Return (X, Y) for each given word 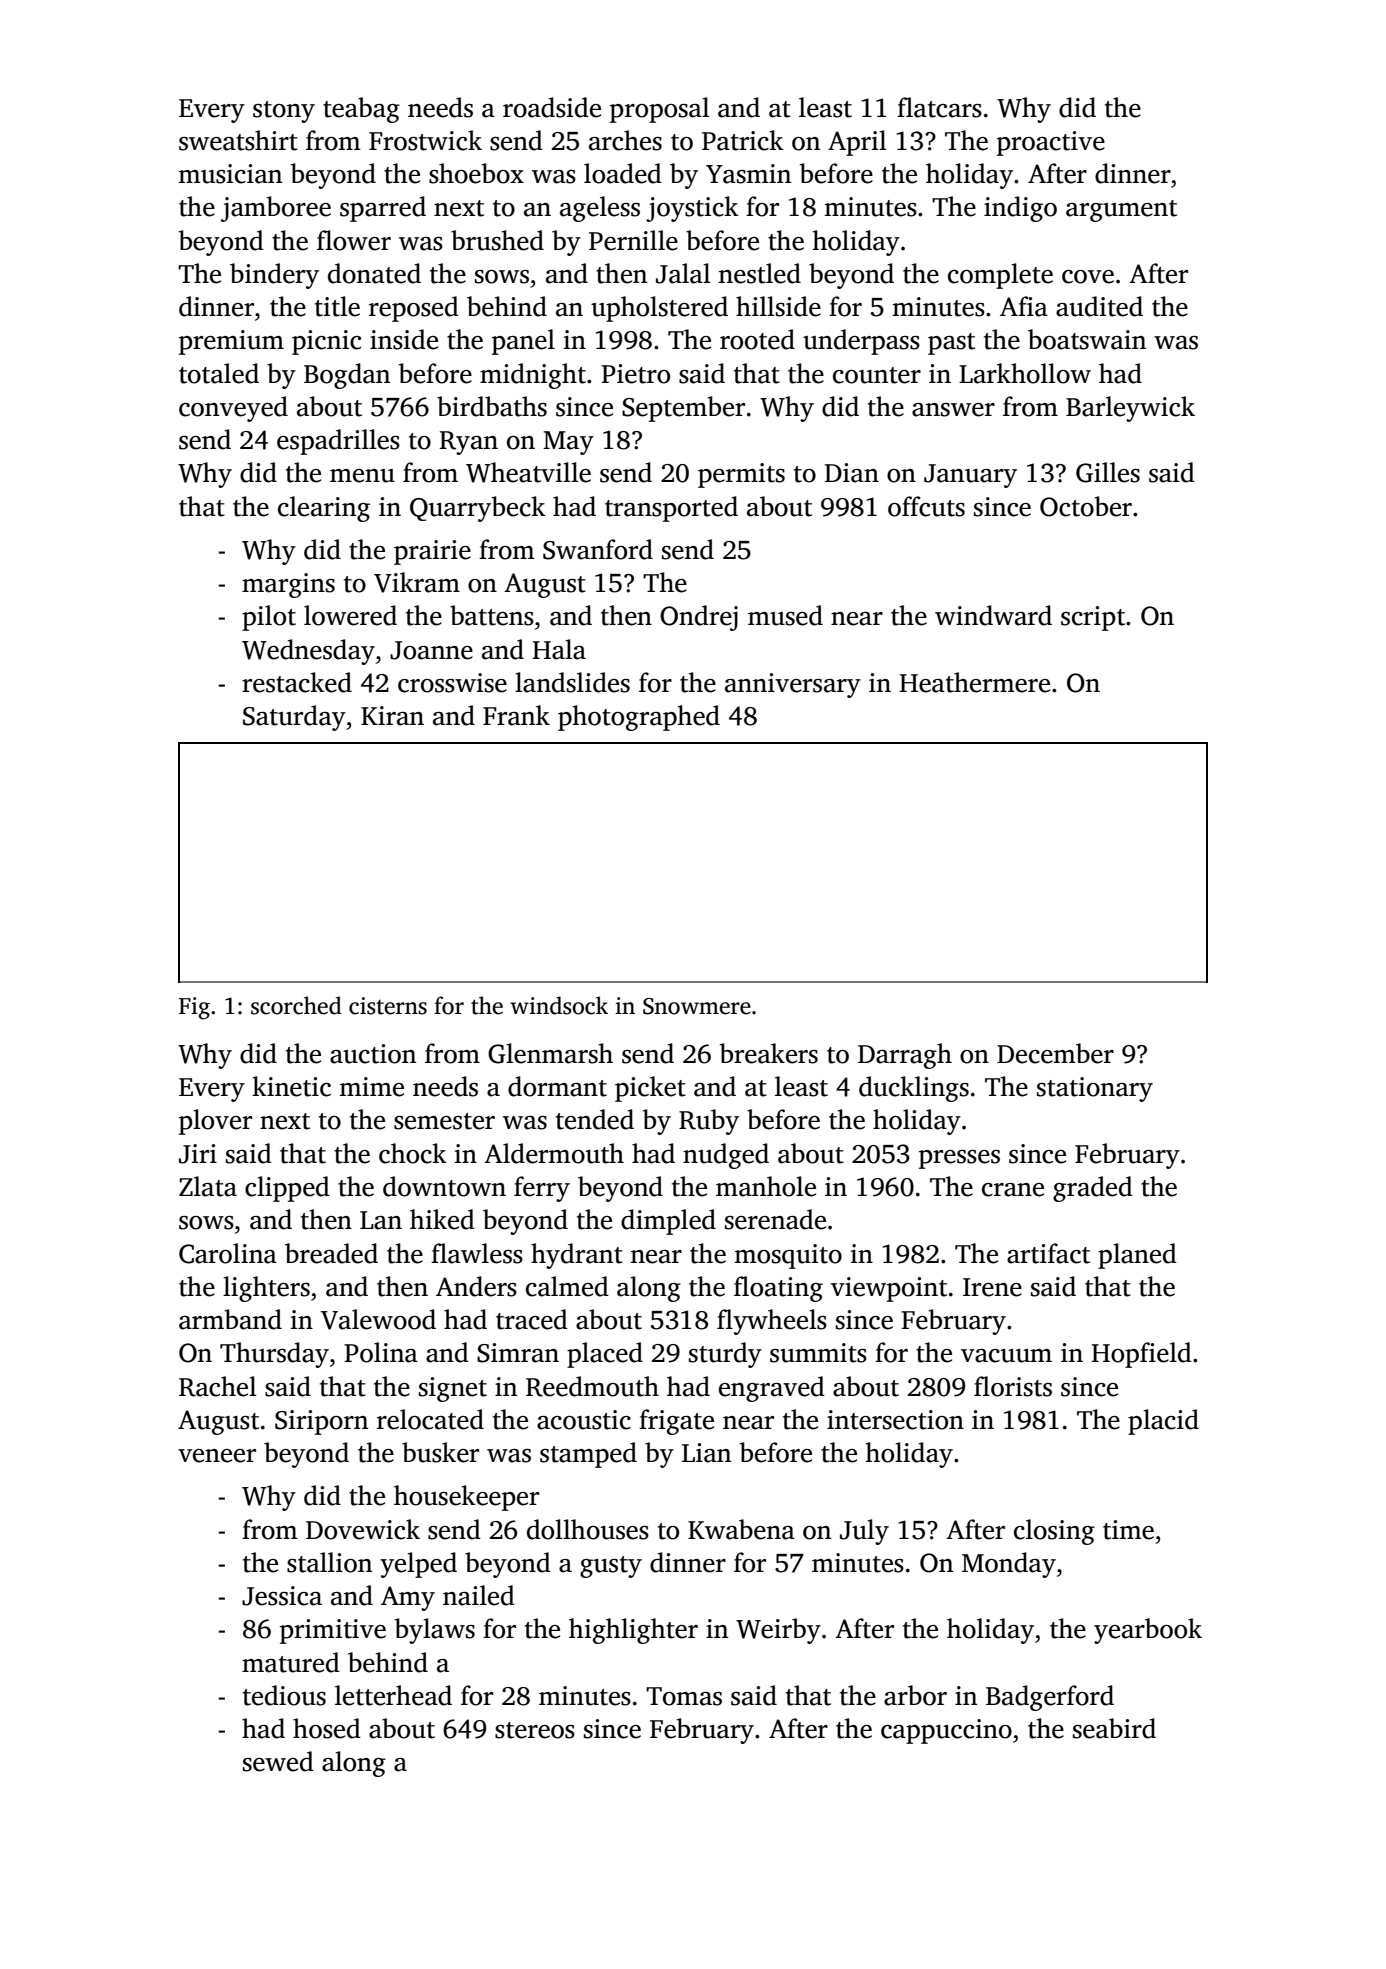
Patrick (743, 140)
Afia (1024, 306)
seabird (1114, 1728)
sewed (278, 1761)
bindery (274, 276)
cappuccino (946, 1731)
